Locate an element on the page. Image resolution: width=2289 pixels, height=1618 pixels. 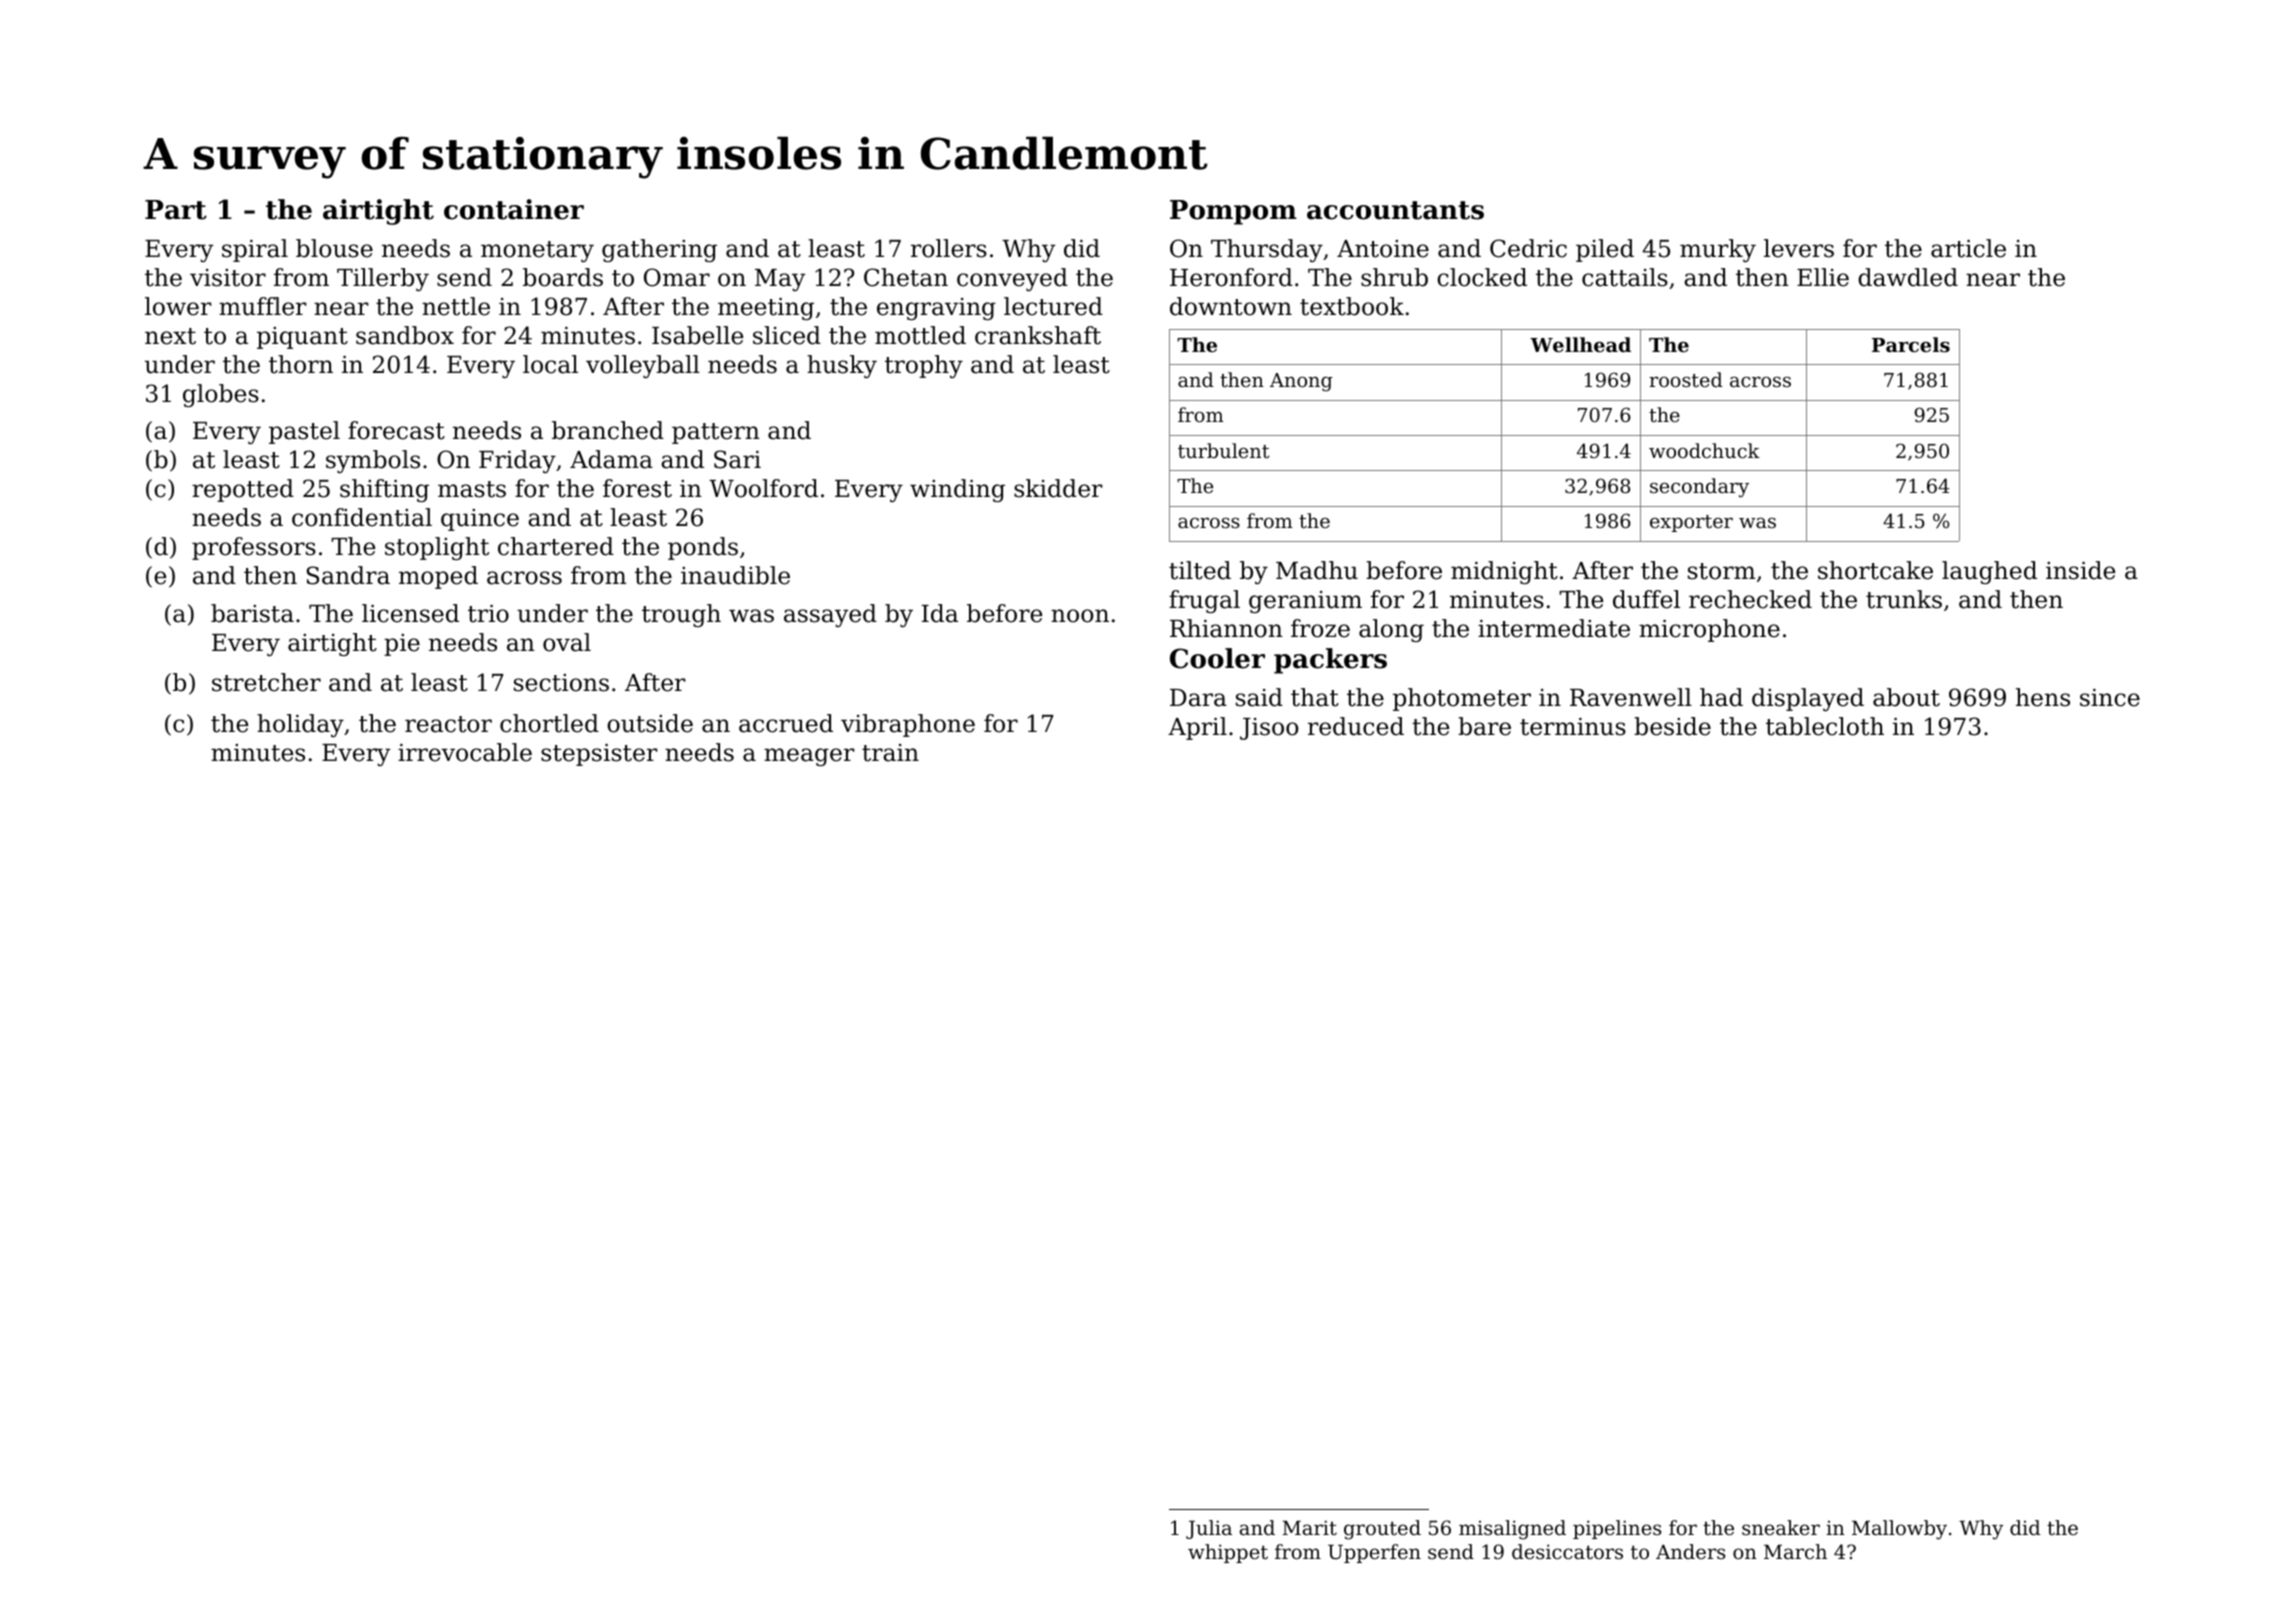
whippet is located at coordinates (1228, 1553).
